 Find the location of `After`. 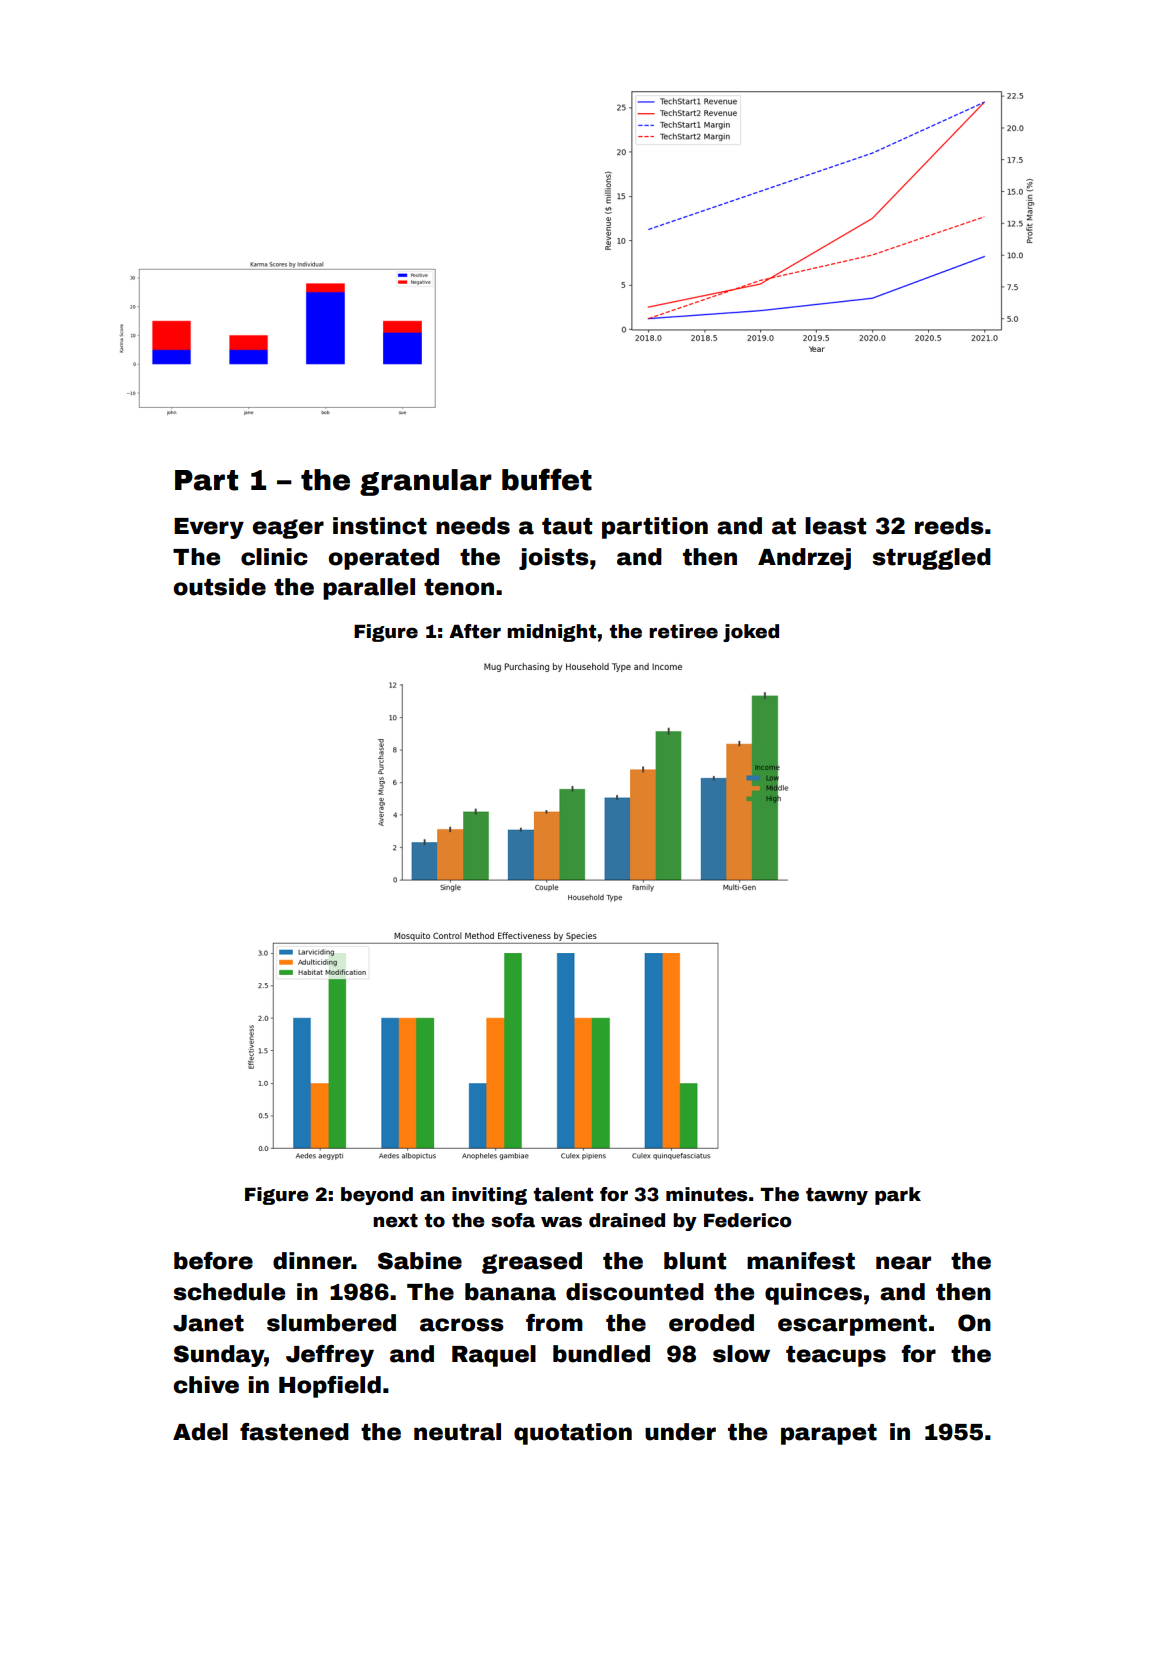

After is located at coordinates (475, 631).
